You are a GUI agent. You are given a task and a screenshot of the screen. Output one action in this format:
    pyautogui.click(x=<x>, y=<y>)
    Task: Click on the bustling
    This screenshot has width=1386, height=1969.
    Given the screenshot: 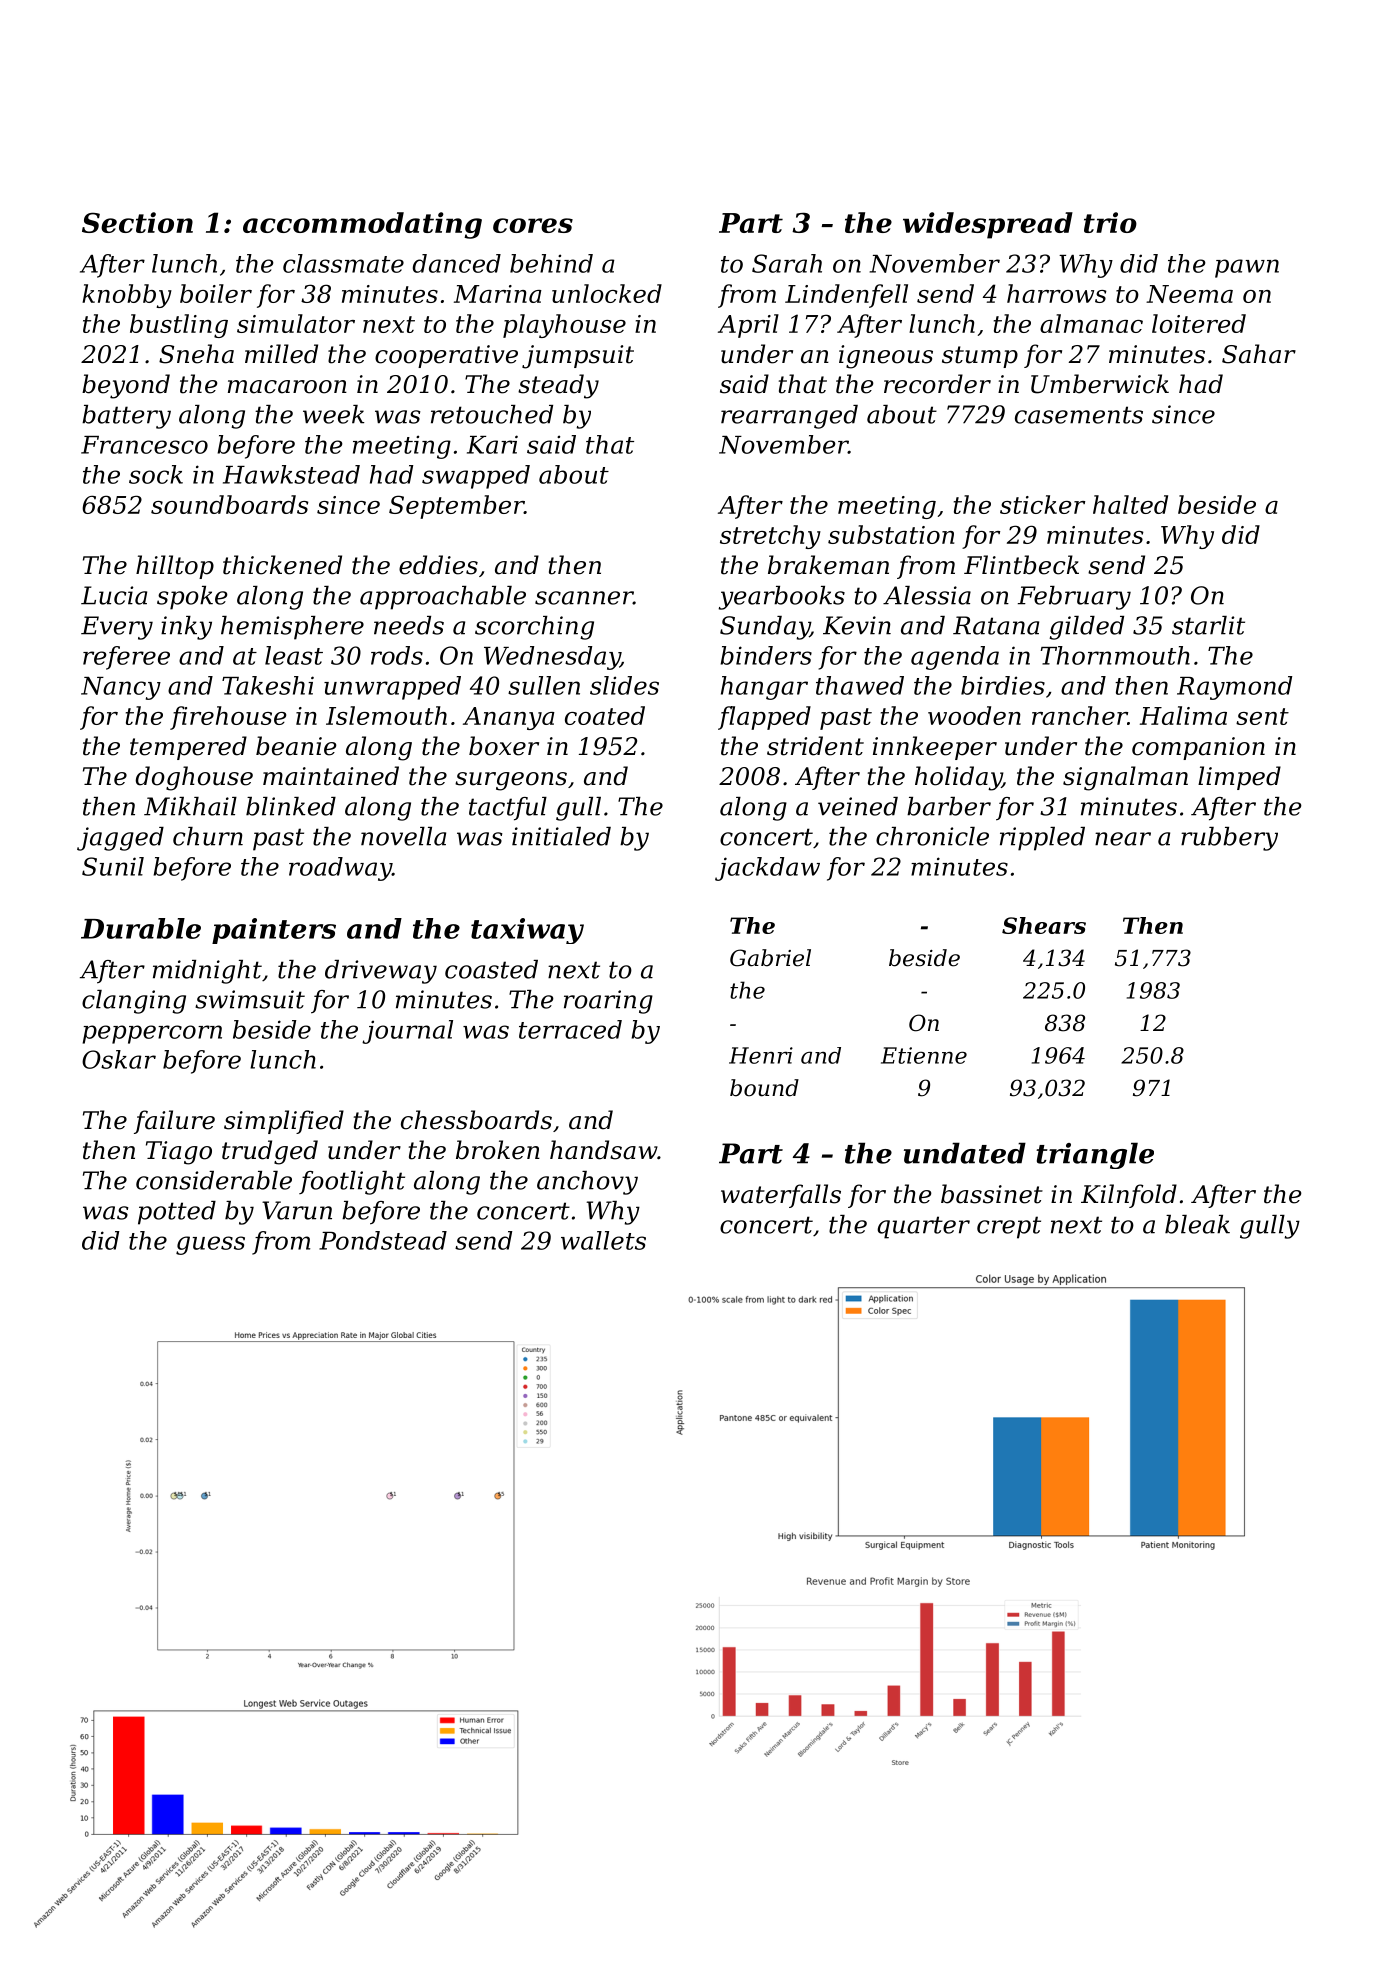 What is the action you would take?
    pyautogui.click(x=179, y=326)
